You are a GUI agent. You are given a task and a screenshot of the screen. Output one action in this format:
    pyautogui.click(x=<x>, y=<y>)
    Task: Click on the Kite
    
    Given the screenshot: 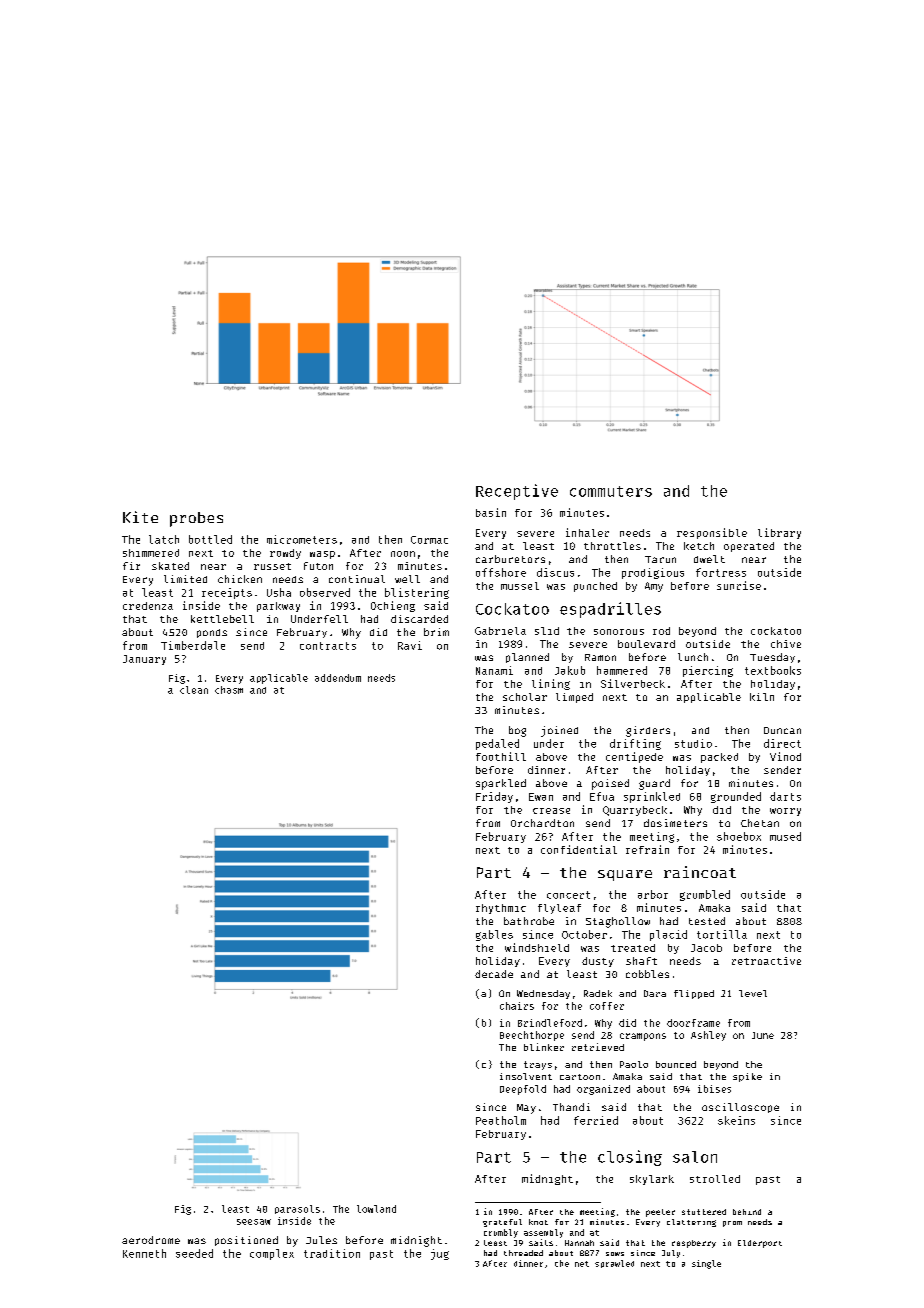 What is the action you would take?
    pyautogui.click(x=140, y=517)
